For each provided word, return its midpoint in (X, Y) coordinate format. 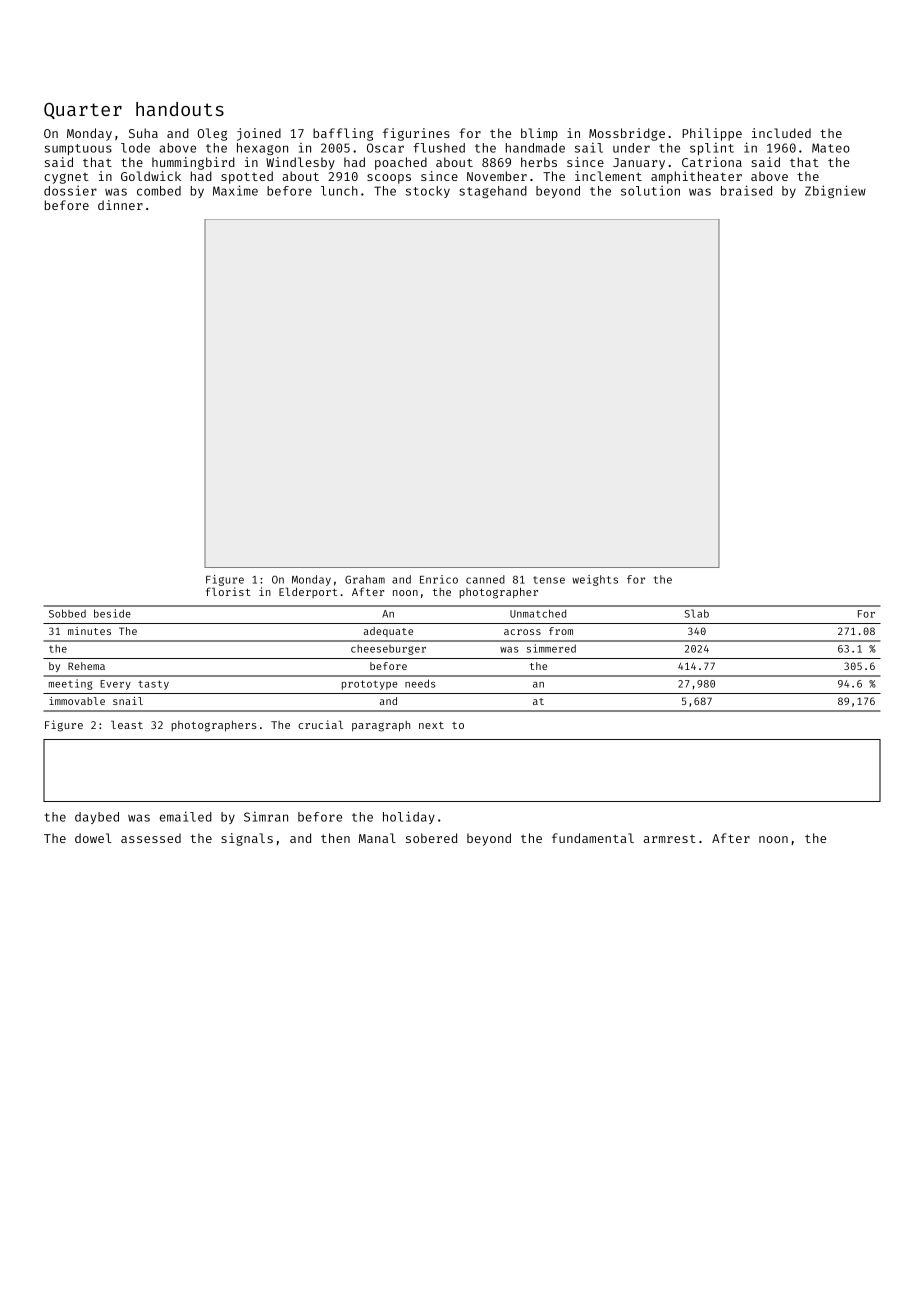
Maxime (235, 190)
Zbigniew (835, 191)
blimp (539, 134)
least (127, 724)
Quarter (83, 111)
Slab (696, 613)
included (781, 133)
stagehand (493, 192)
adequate (388, 632)
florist (228, 591)
